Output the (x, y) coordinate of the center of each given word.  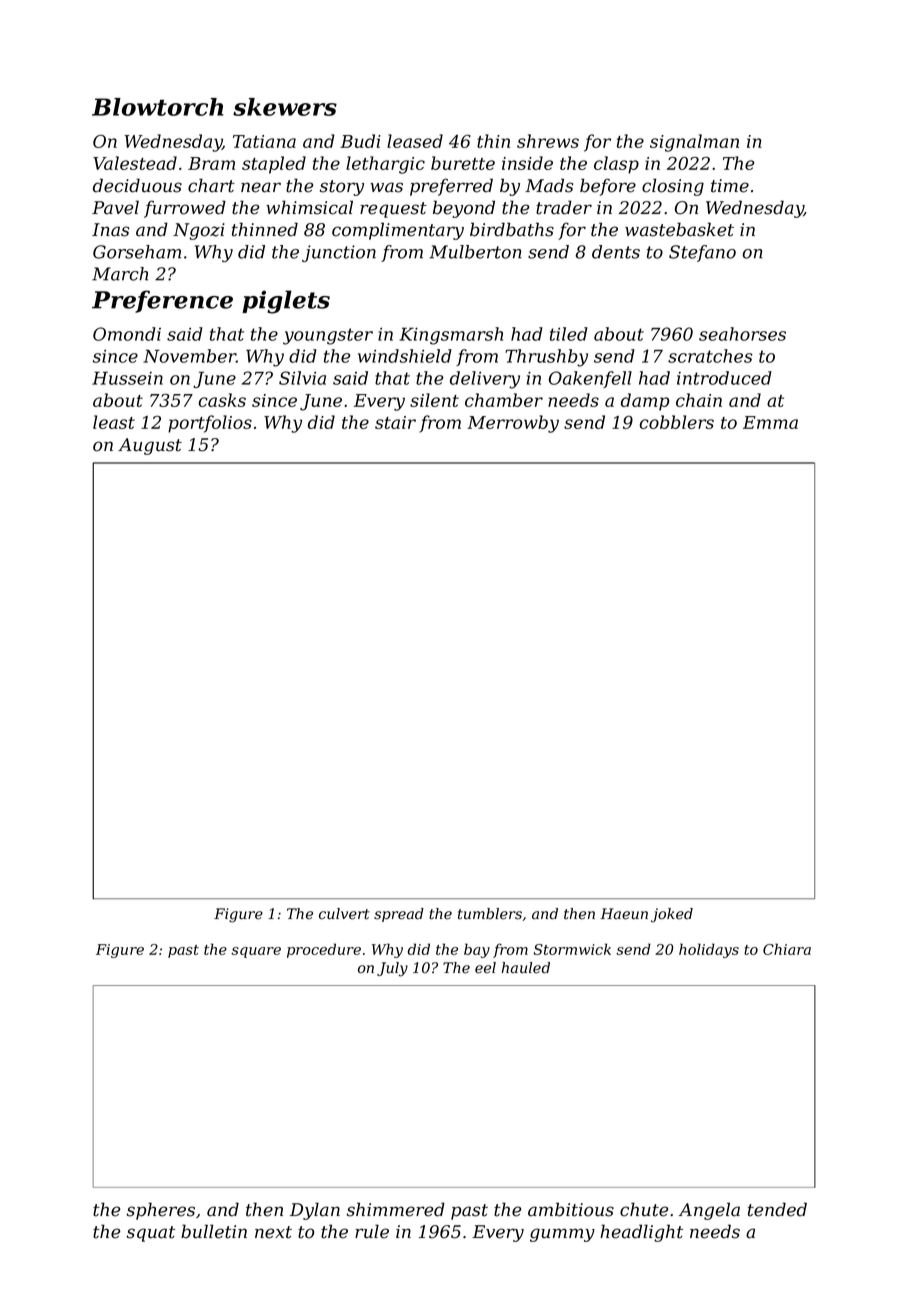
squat (151, 1234)
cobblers (676, 422)
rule (372, 1231)
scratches (710, 356)
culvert (344, 914)
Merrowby (513, 424)
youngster (328, 336)
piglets (286, 302)
